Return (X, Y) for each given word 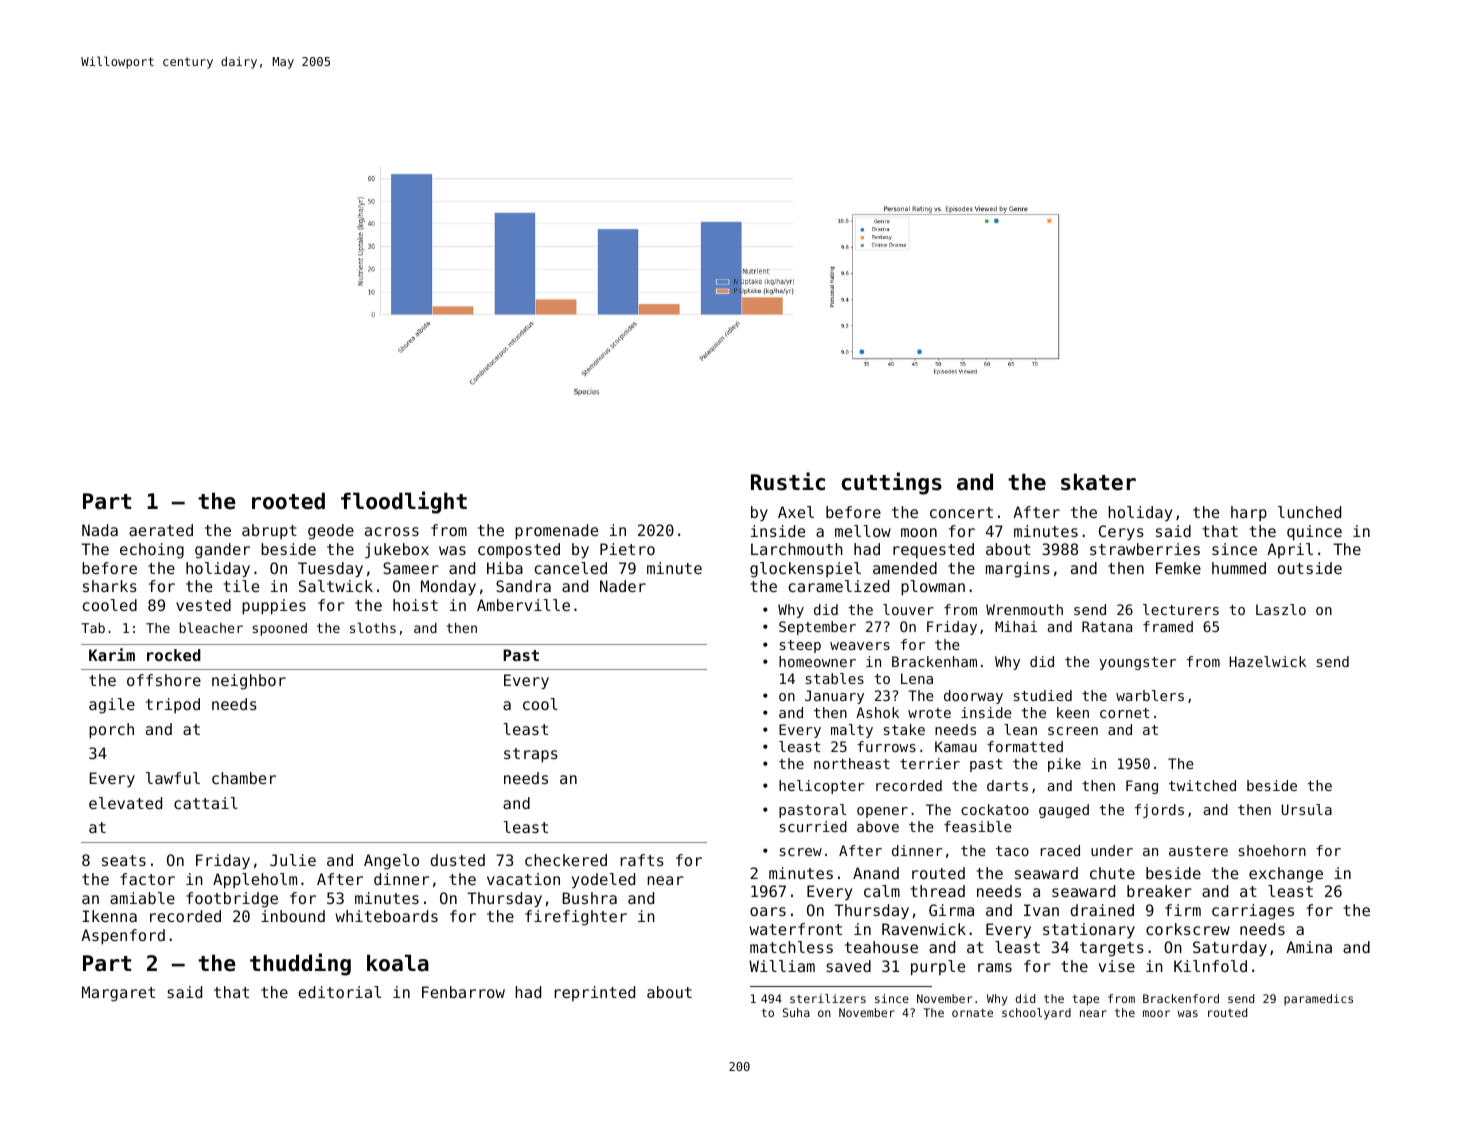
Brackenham (934, 661)
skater (1098, 482)
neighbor (249, 682)
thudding (300, 964)
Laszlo (1281, 609)
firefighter (576, 918)
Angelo (391, 862)
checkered (566, 860)
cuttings (892, 483)
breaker (1159, 891)
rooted (288, 501)
